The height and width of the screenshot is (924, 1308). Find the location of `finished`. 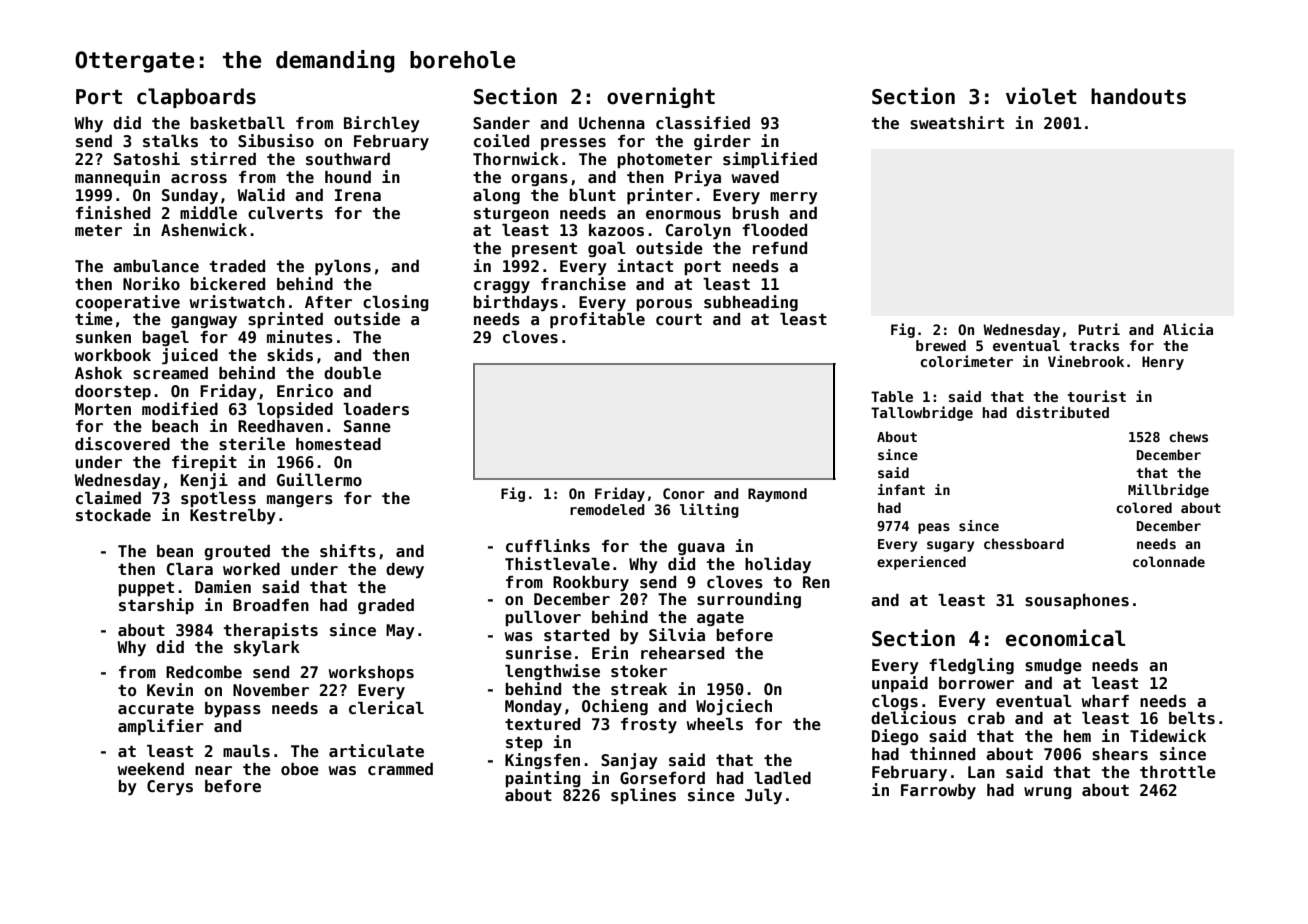

finished is located at coordinates (113, 213).
